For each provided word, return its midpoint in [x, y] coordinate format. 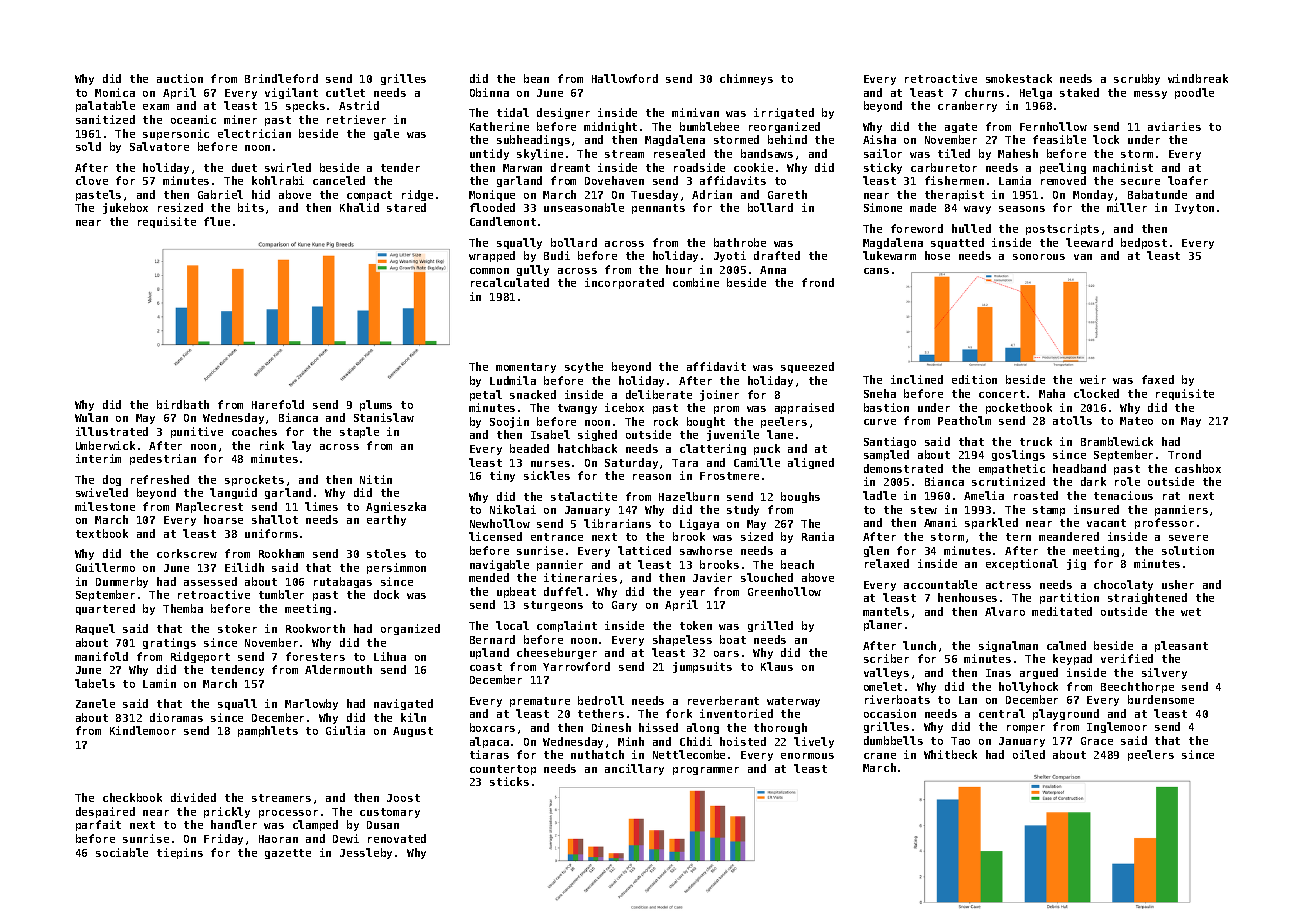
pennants [658, 209]
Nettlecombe [689, 754]
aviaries [1174, 126]
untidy [489, 154]
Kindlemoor [143, 730]
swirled [288, 167]
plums [376, 405]
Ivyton [1194, 209]
